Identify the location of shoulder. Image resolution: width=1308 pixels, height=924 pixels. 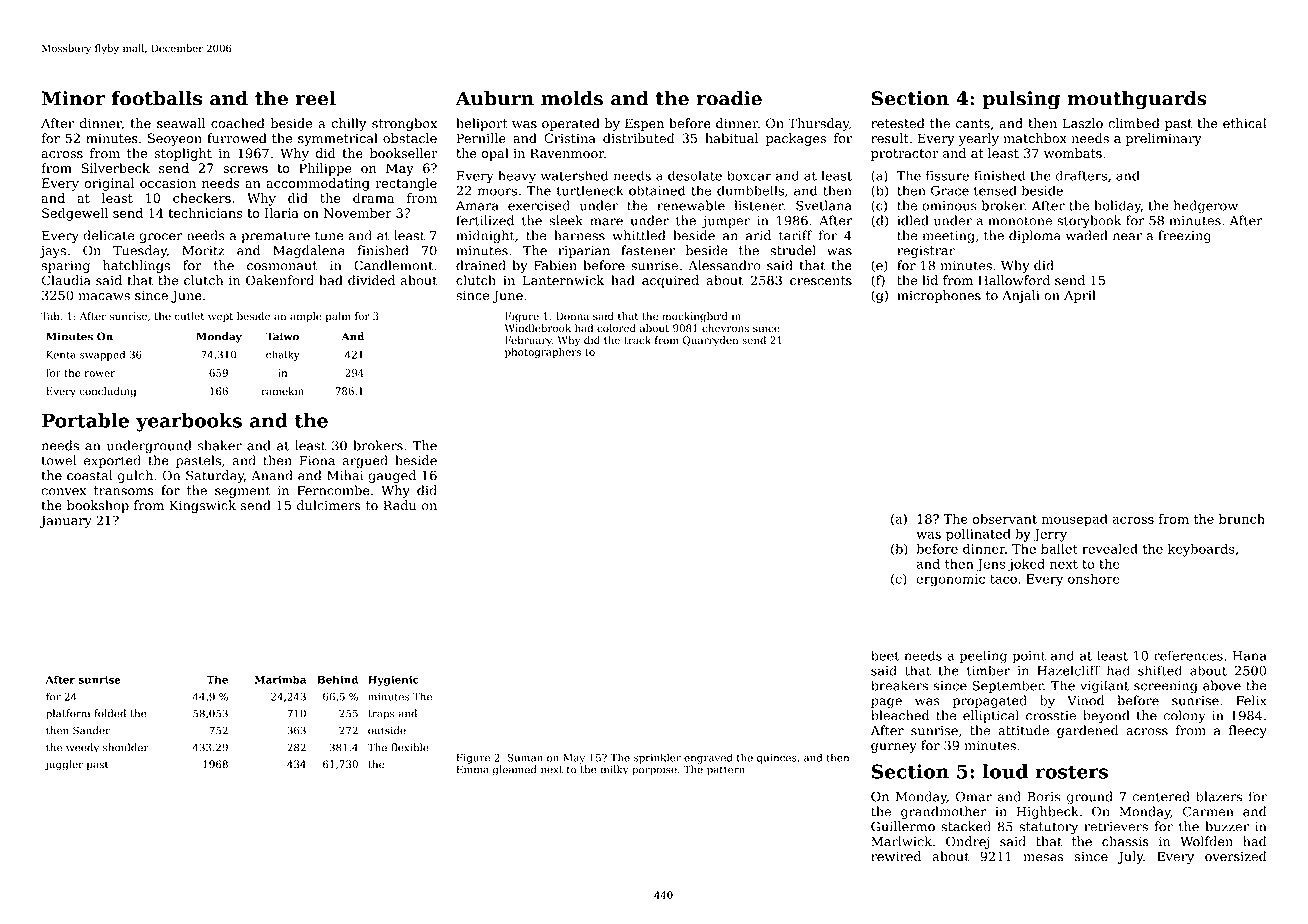
(126, 747).
